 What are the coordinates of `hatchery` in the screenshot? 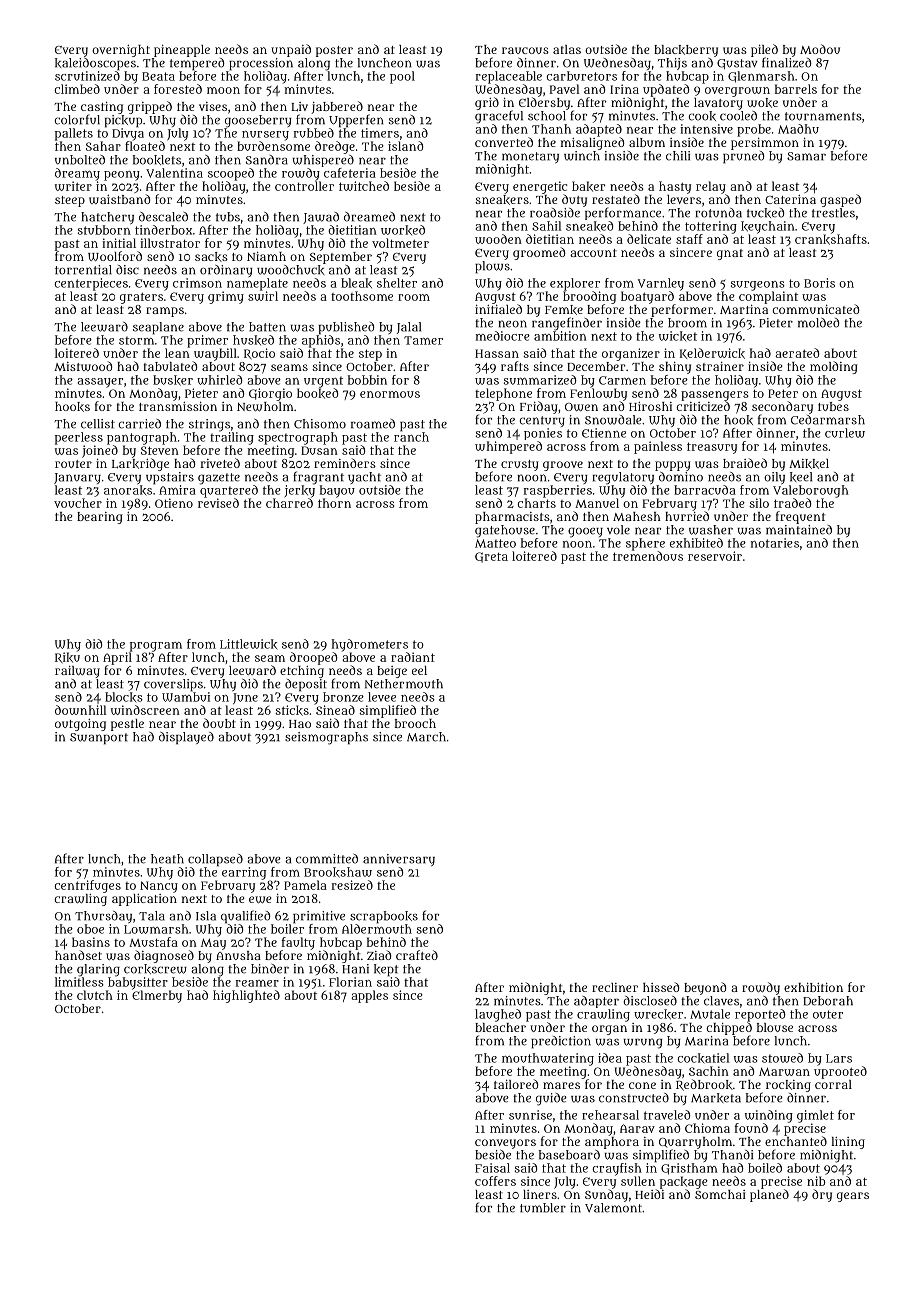 It's located at (107, 218).
